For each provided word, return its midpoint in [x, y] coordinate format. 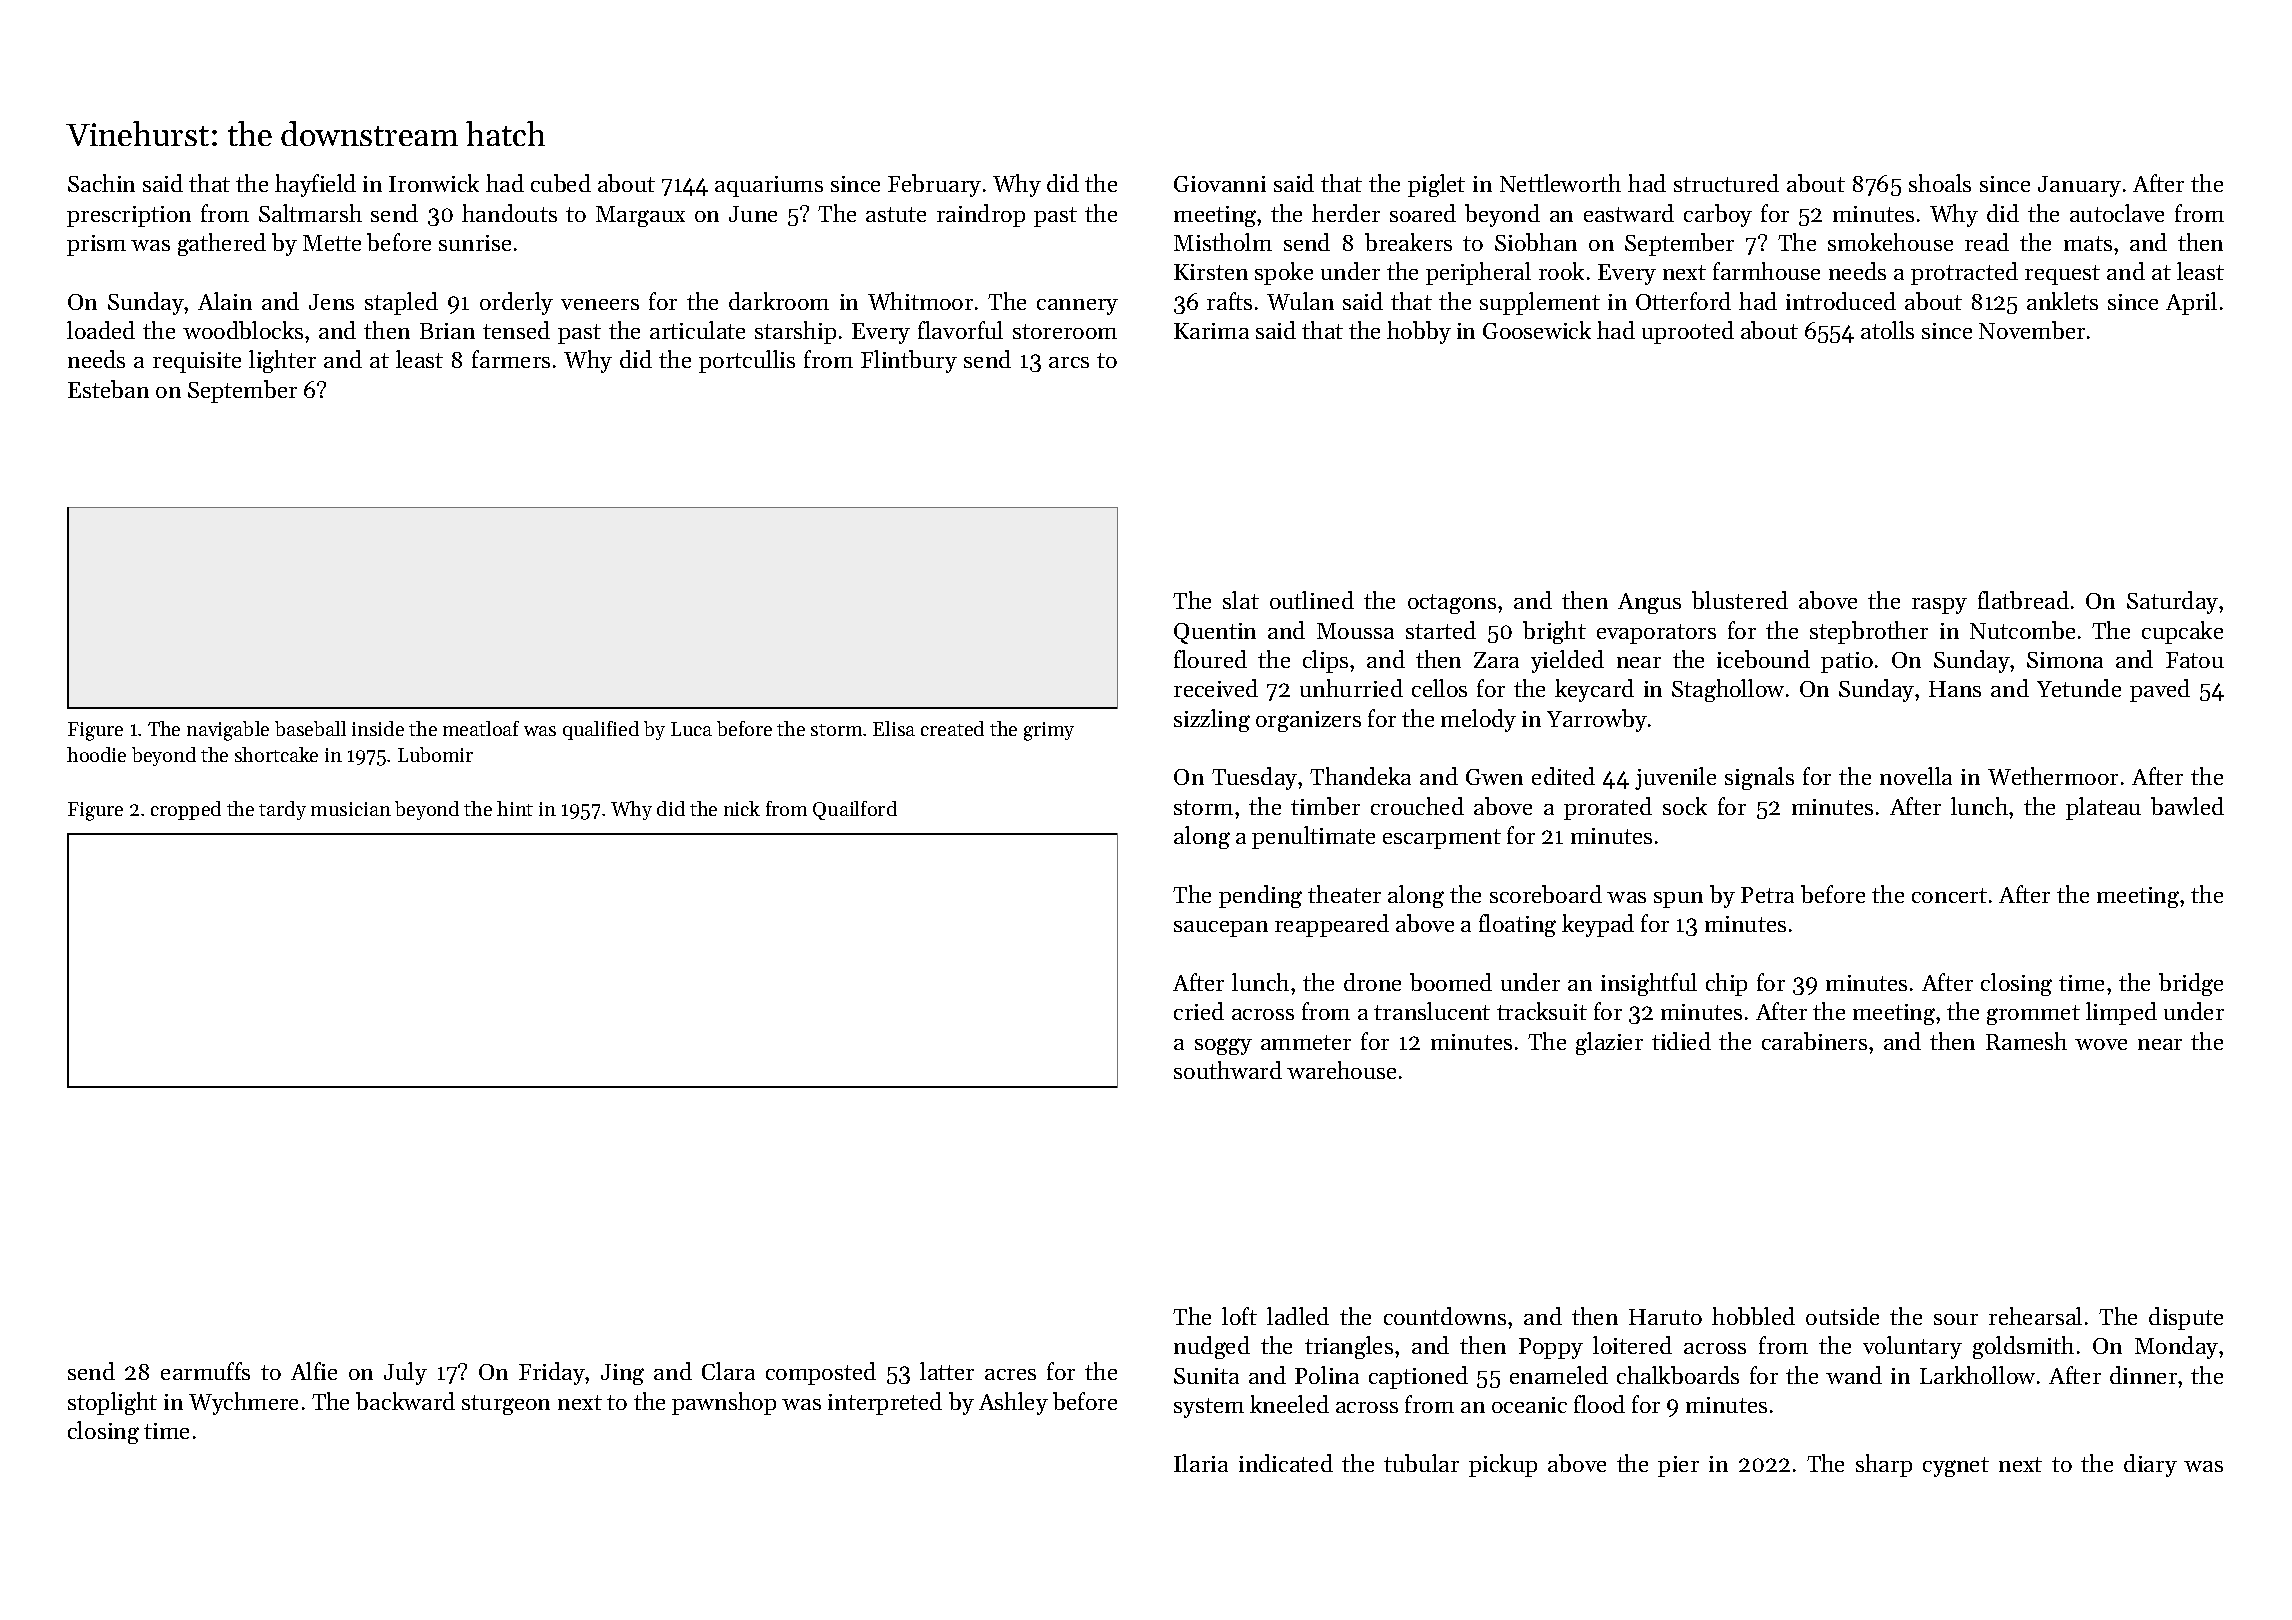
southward [1228, 1070]
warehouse [1341, 1070]
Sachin [101, 183]
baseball [310, 728]
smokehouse [1890, 242]
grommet [2033, 1015]
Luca [691, 729]
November [2032, 330]
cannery [1077, 307]
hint [515, 808]
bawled [2187, 806]
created [952, 728]
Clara [728, 1371]
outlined [1312, 600]
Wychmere [243, 1403]
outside [1842, 1316]
